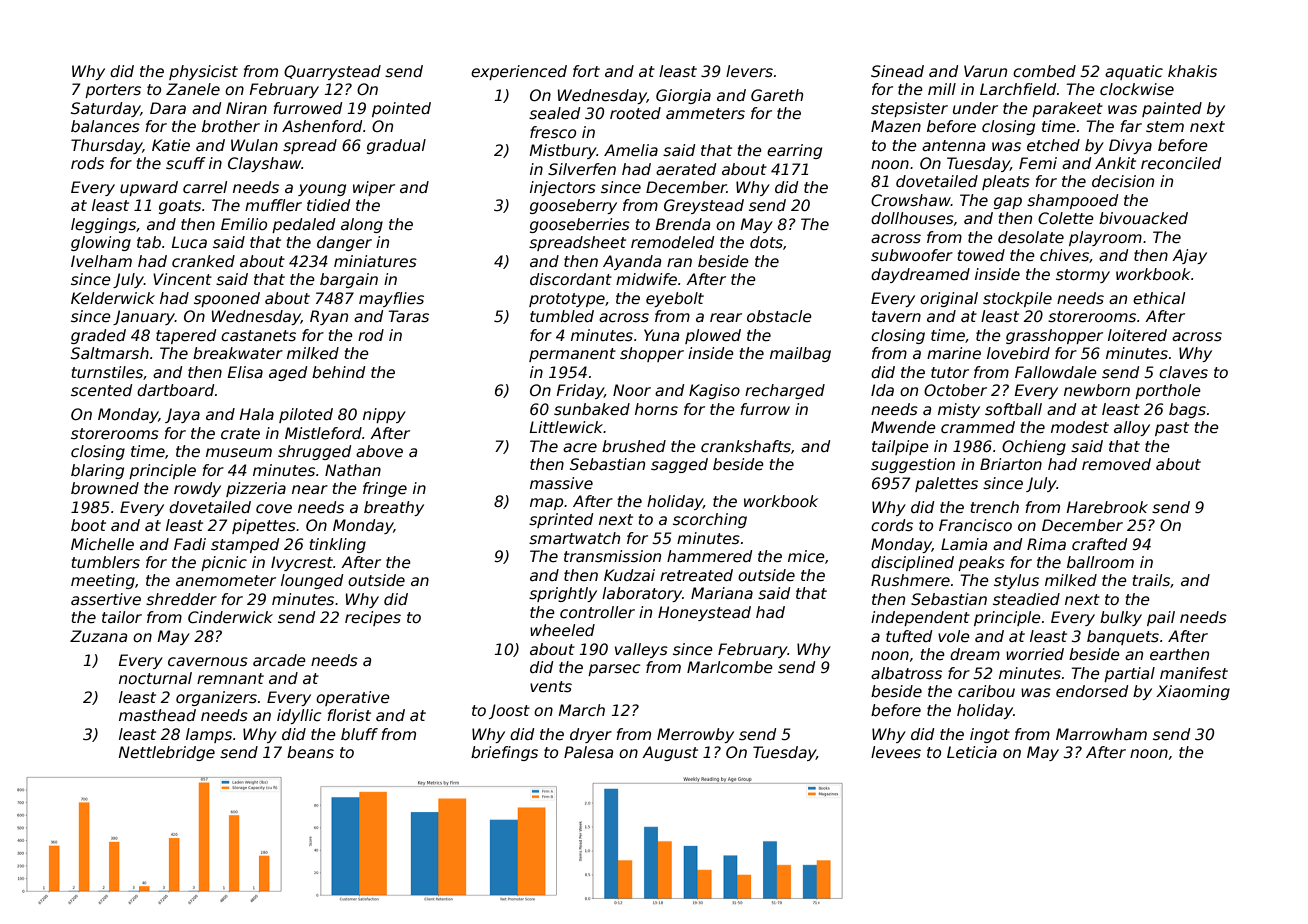 This screenshot has height=924, width=1308. What do you see at coordinates (103, 225) in the screenshot?
I see `leggings` at bounding box center [103, 225].
